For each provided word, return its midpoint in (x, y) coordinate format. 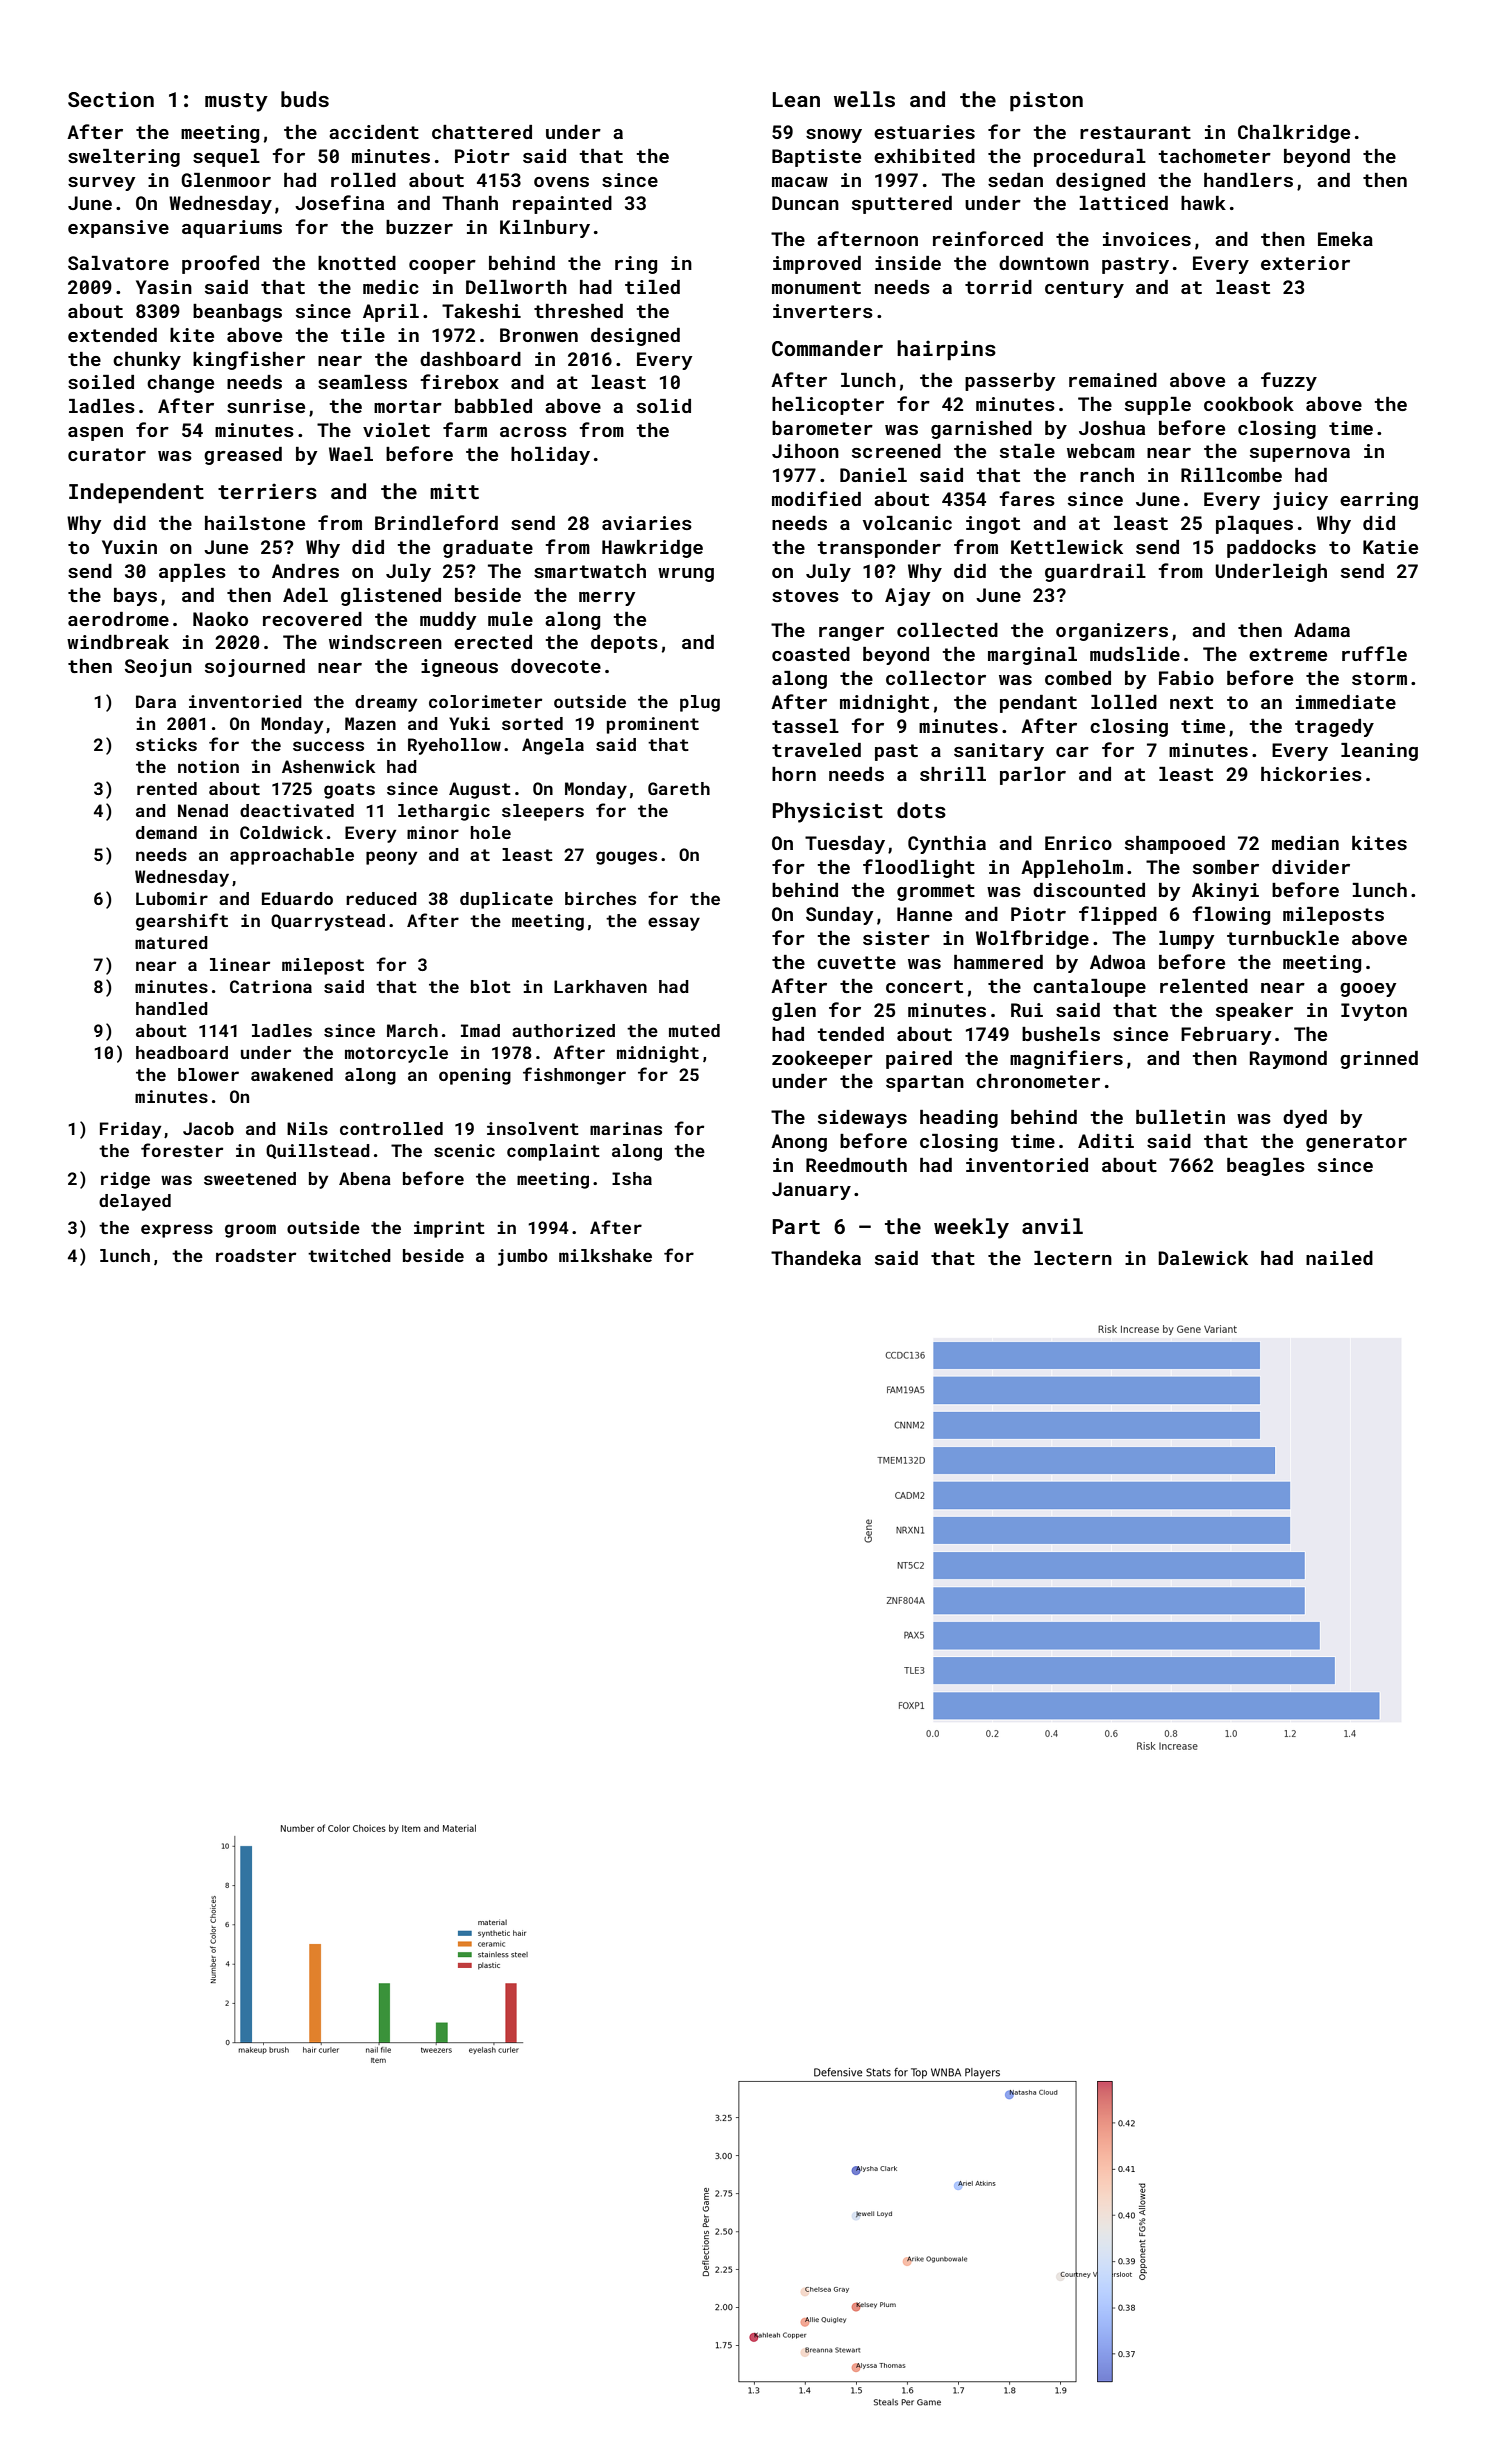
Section (111, 99)
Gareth (679, 788)
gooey (1368, 990)
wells (864, 99)
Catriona (271, 986)
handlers (1248, 180)
